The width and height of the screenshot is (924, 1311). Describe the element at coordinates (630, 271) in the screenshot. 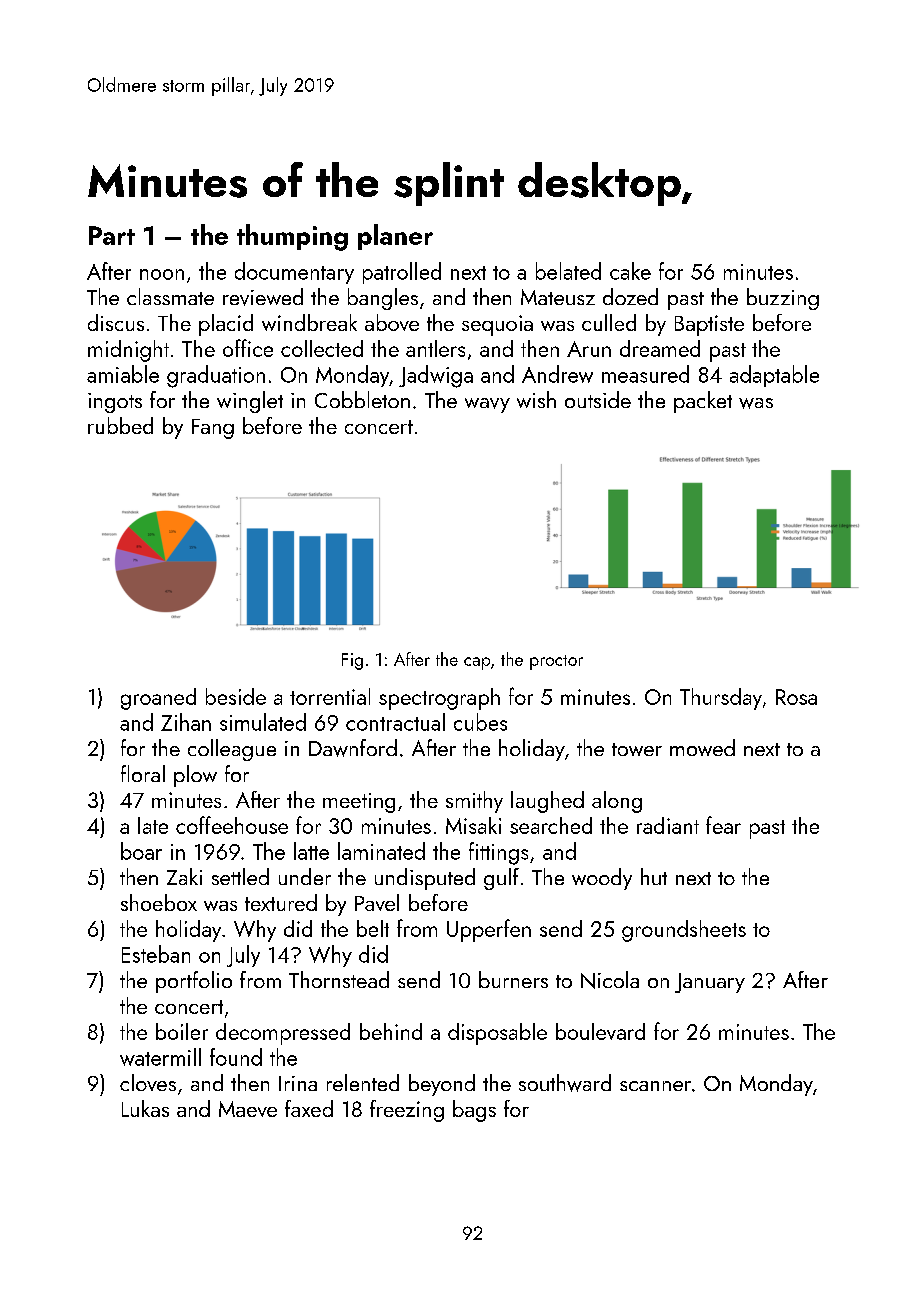

I see `cake` at that location.
